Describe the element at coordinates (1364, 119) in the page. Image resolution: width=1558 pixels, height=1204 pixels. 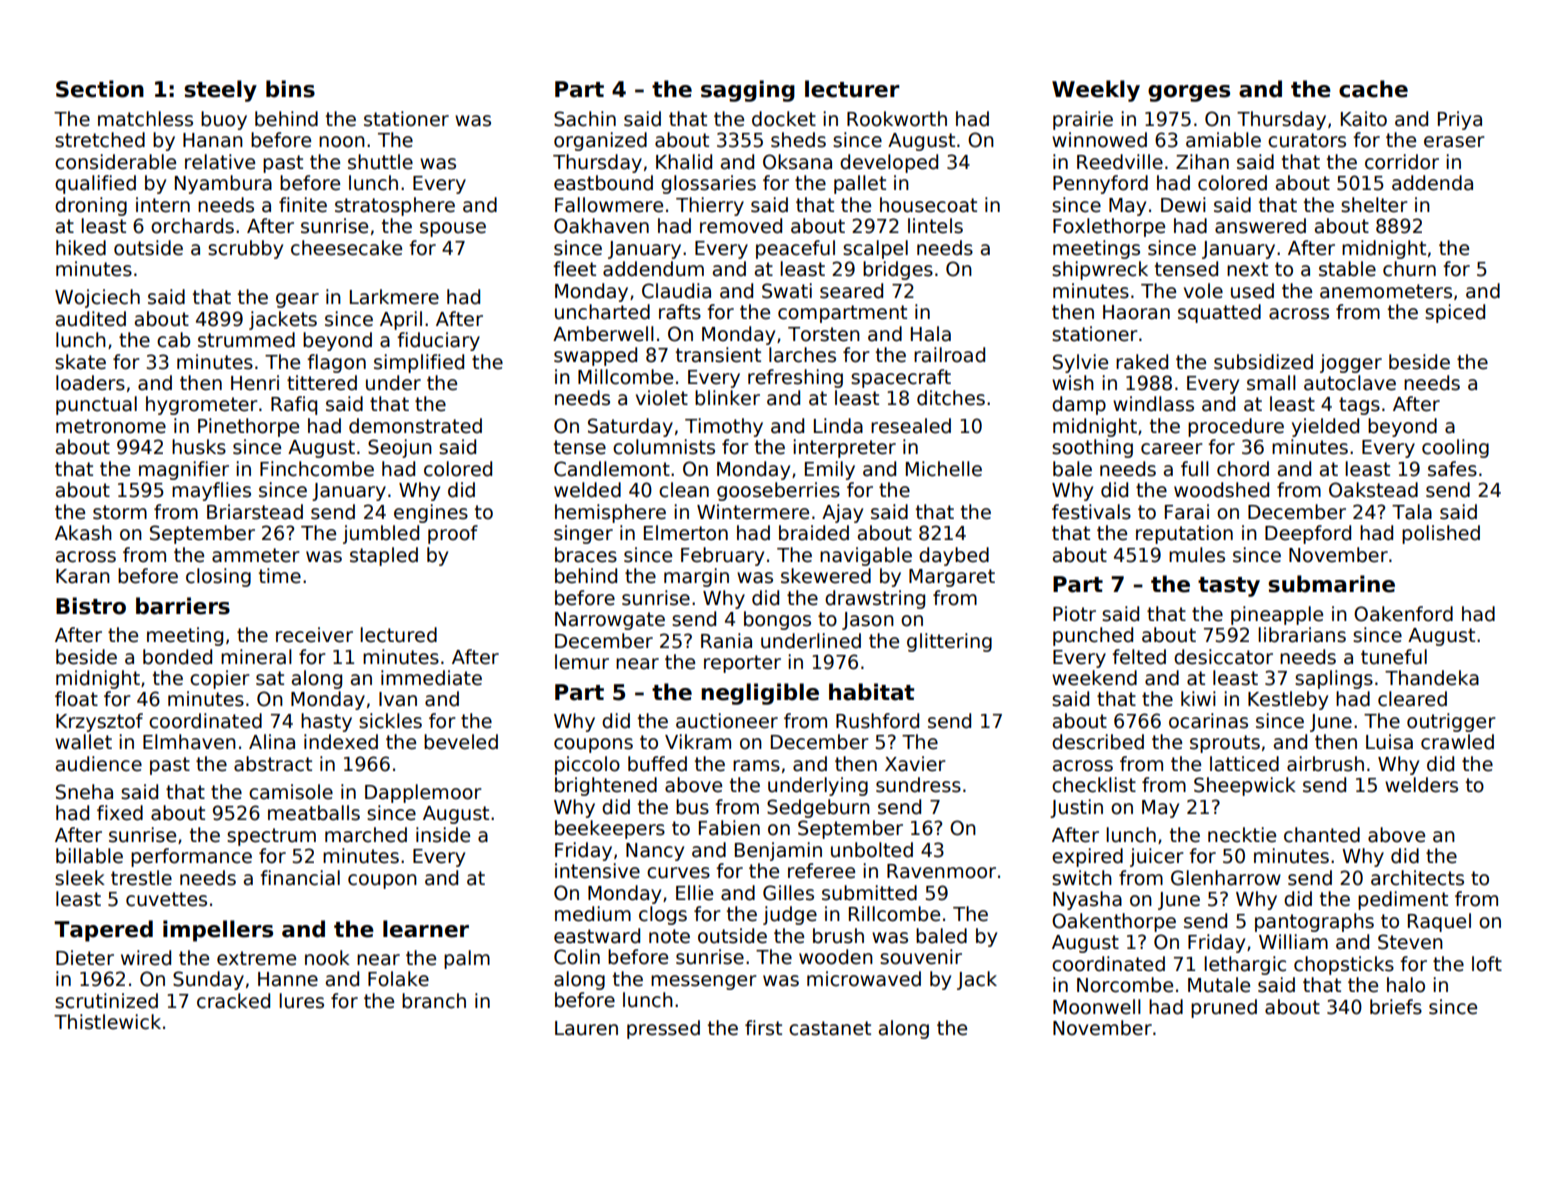
I see `Kaito` at that location.
